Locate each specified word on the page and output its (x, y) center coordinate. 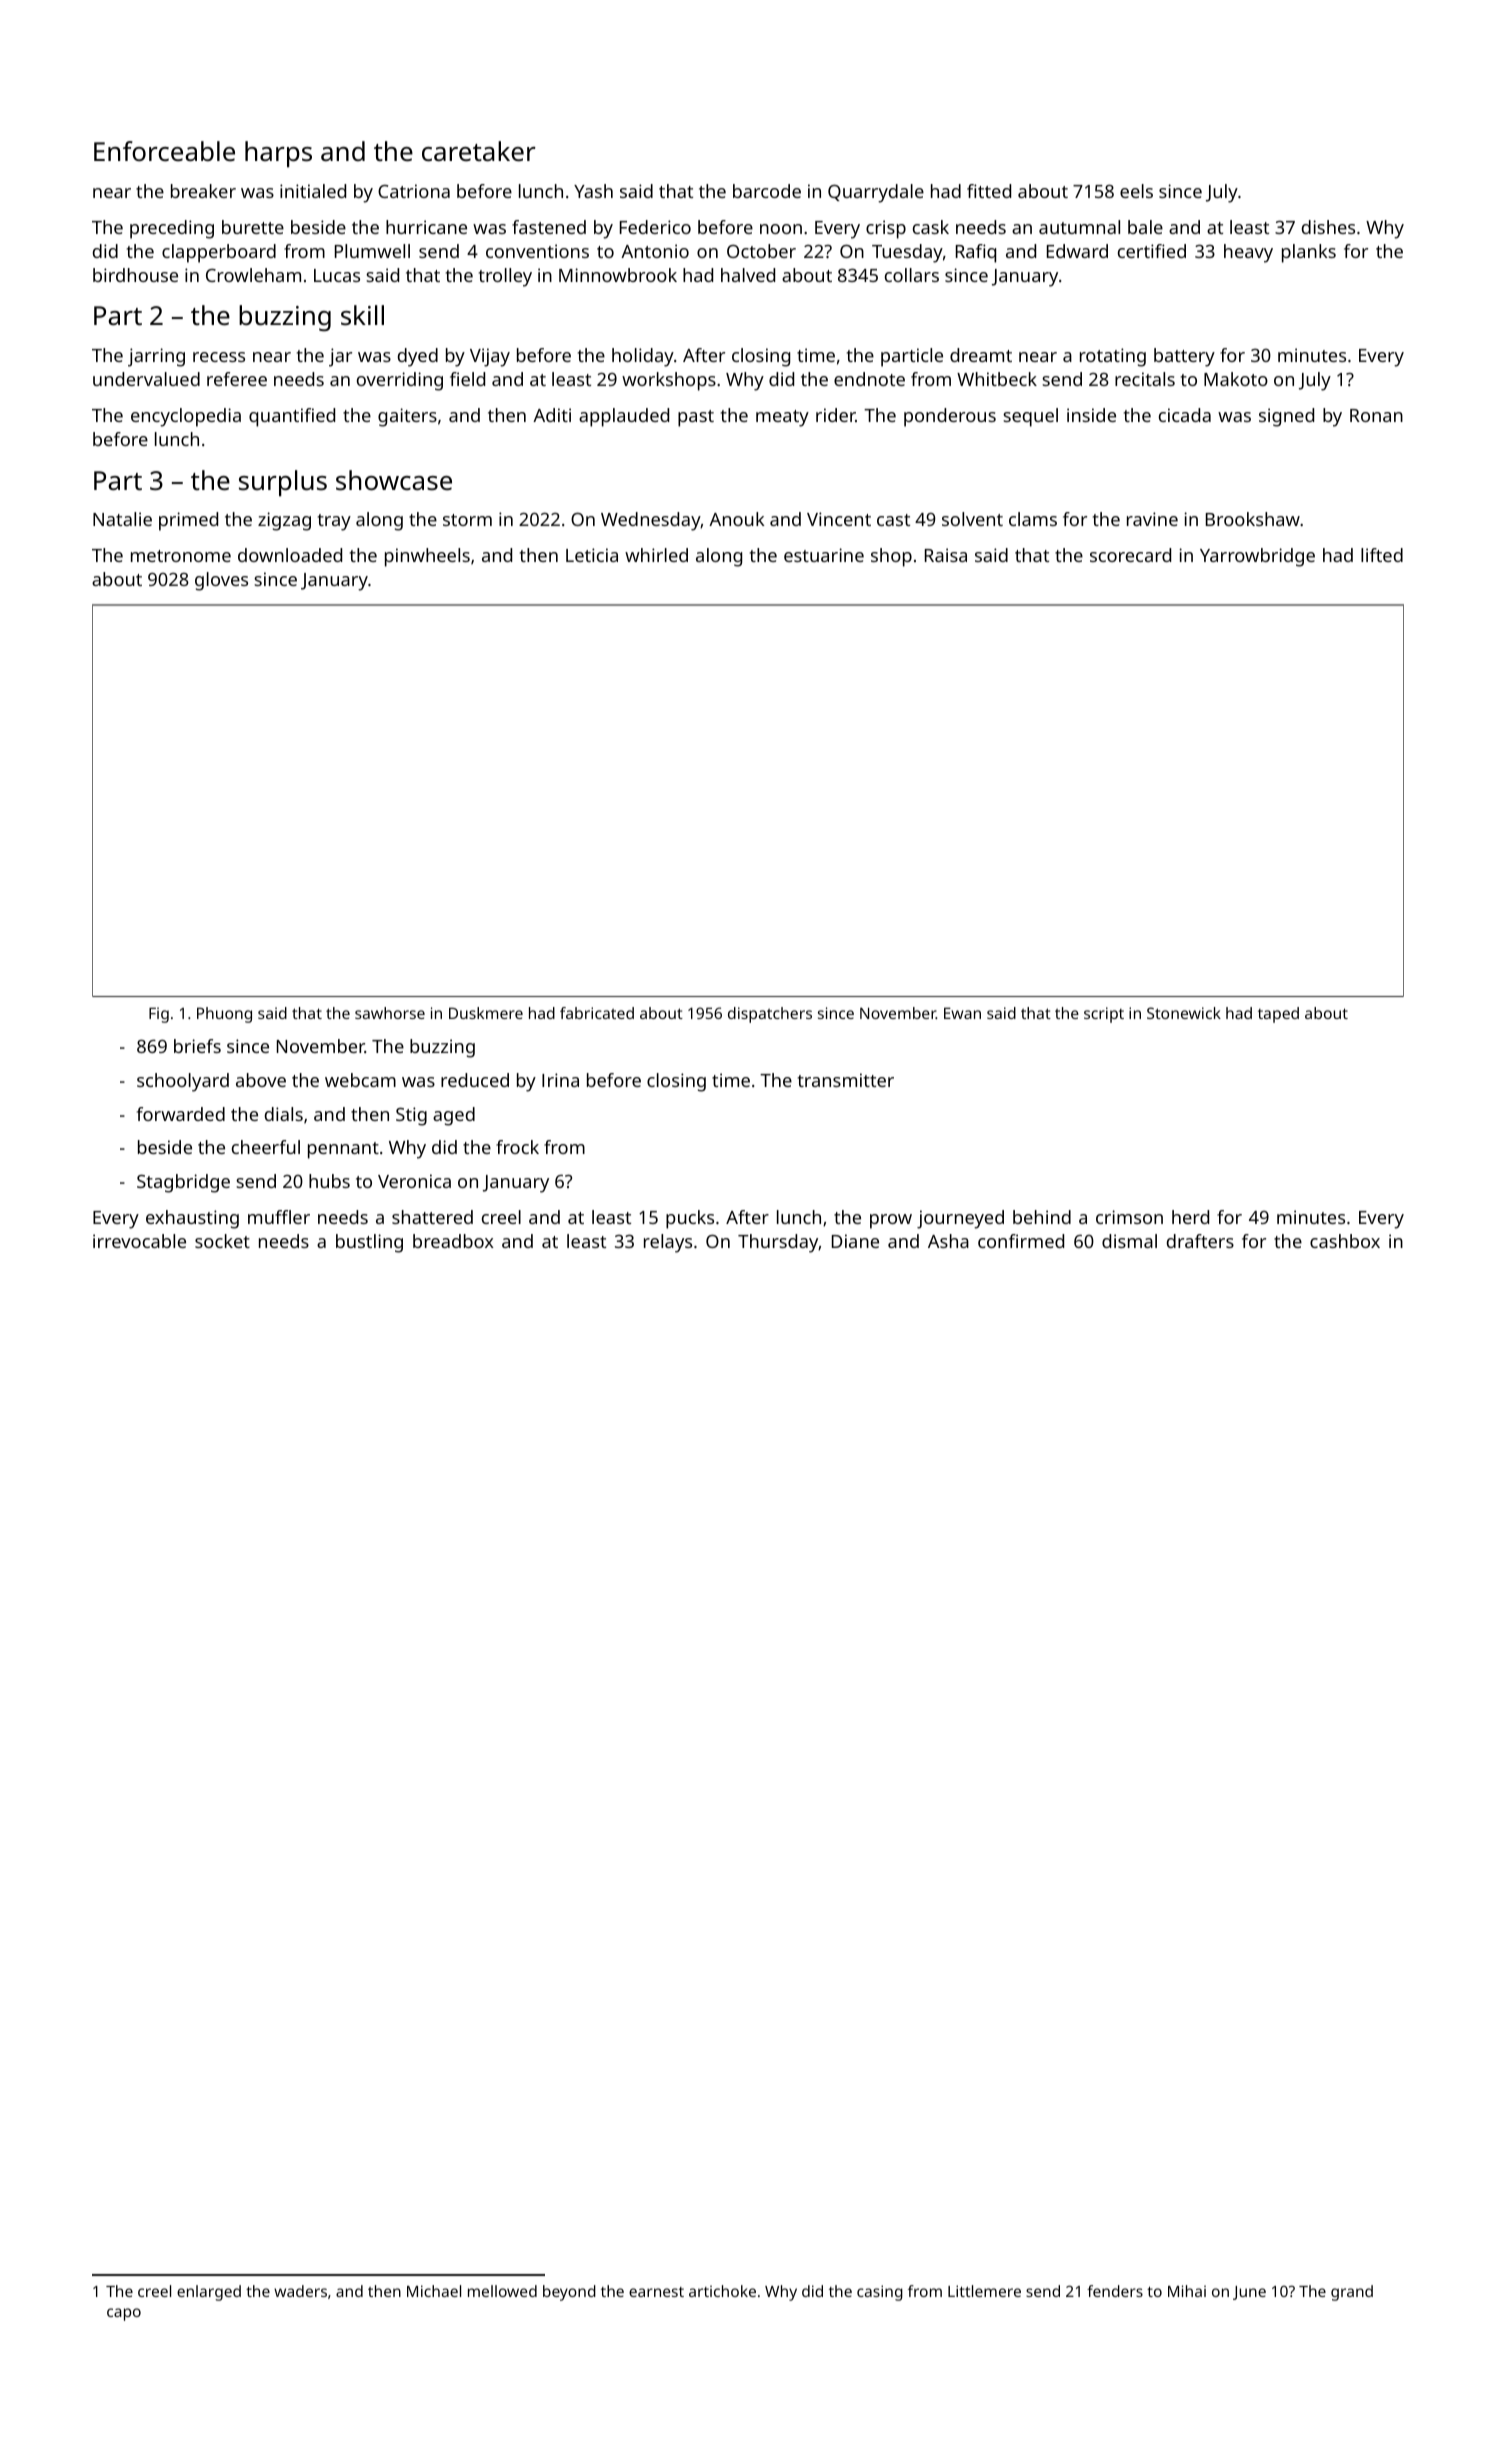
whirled (656, 555)
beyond (569, 2293)
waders (300, 2291)
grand (1352, 2293)
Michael (434, 2291)
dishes (1328, 227)
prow (891, 1221)
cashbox (1345, 1241)
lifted (1382, 555)
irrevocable (139, 1241)
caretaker (479, 151)
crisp (886, 229)
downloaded (290, 555)
